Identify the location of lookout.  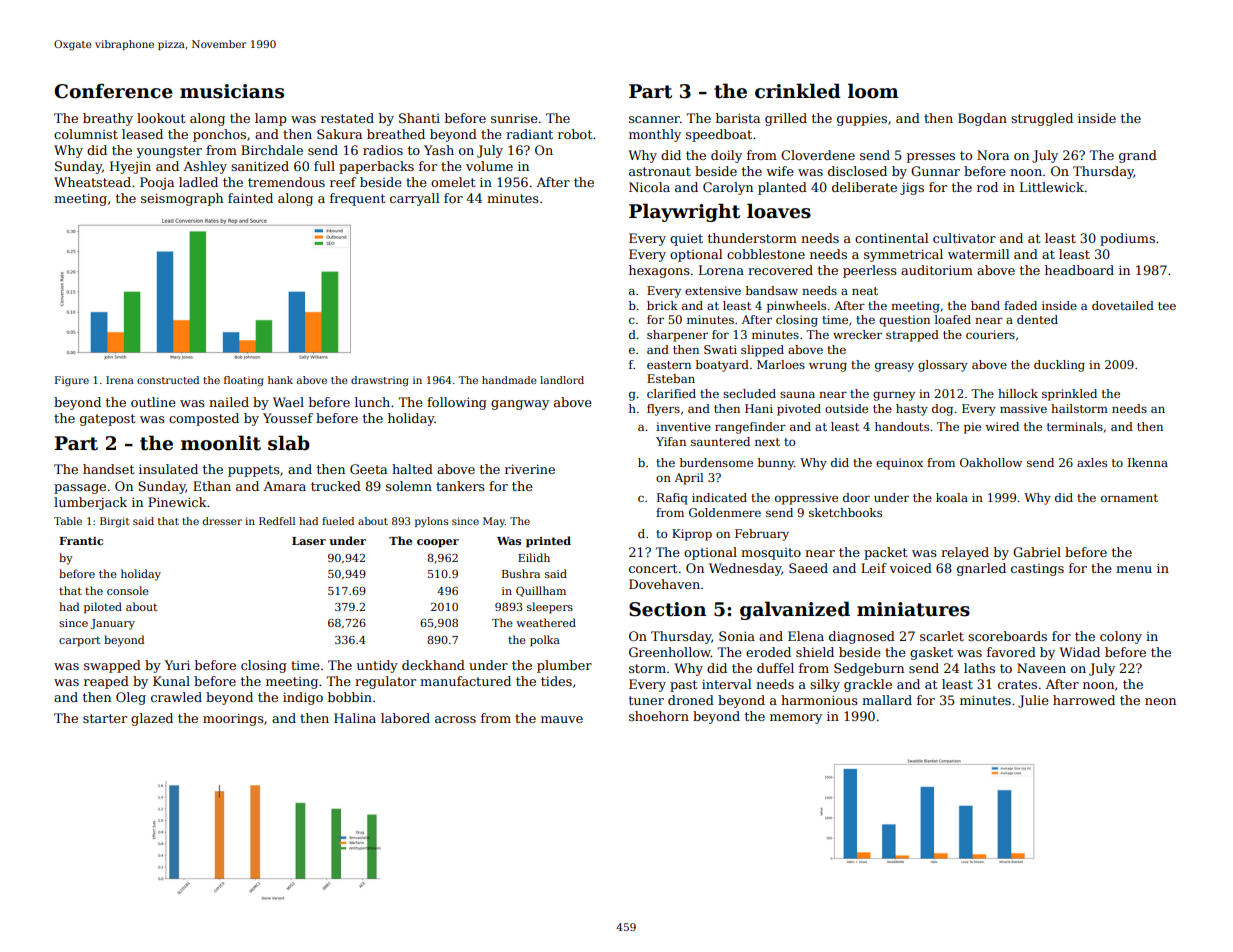
(161, 118).
